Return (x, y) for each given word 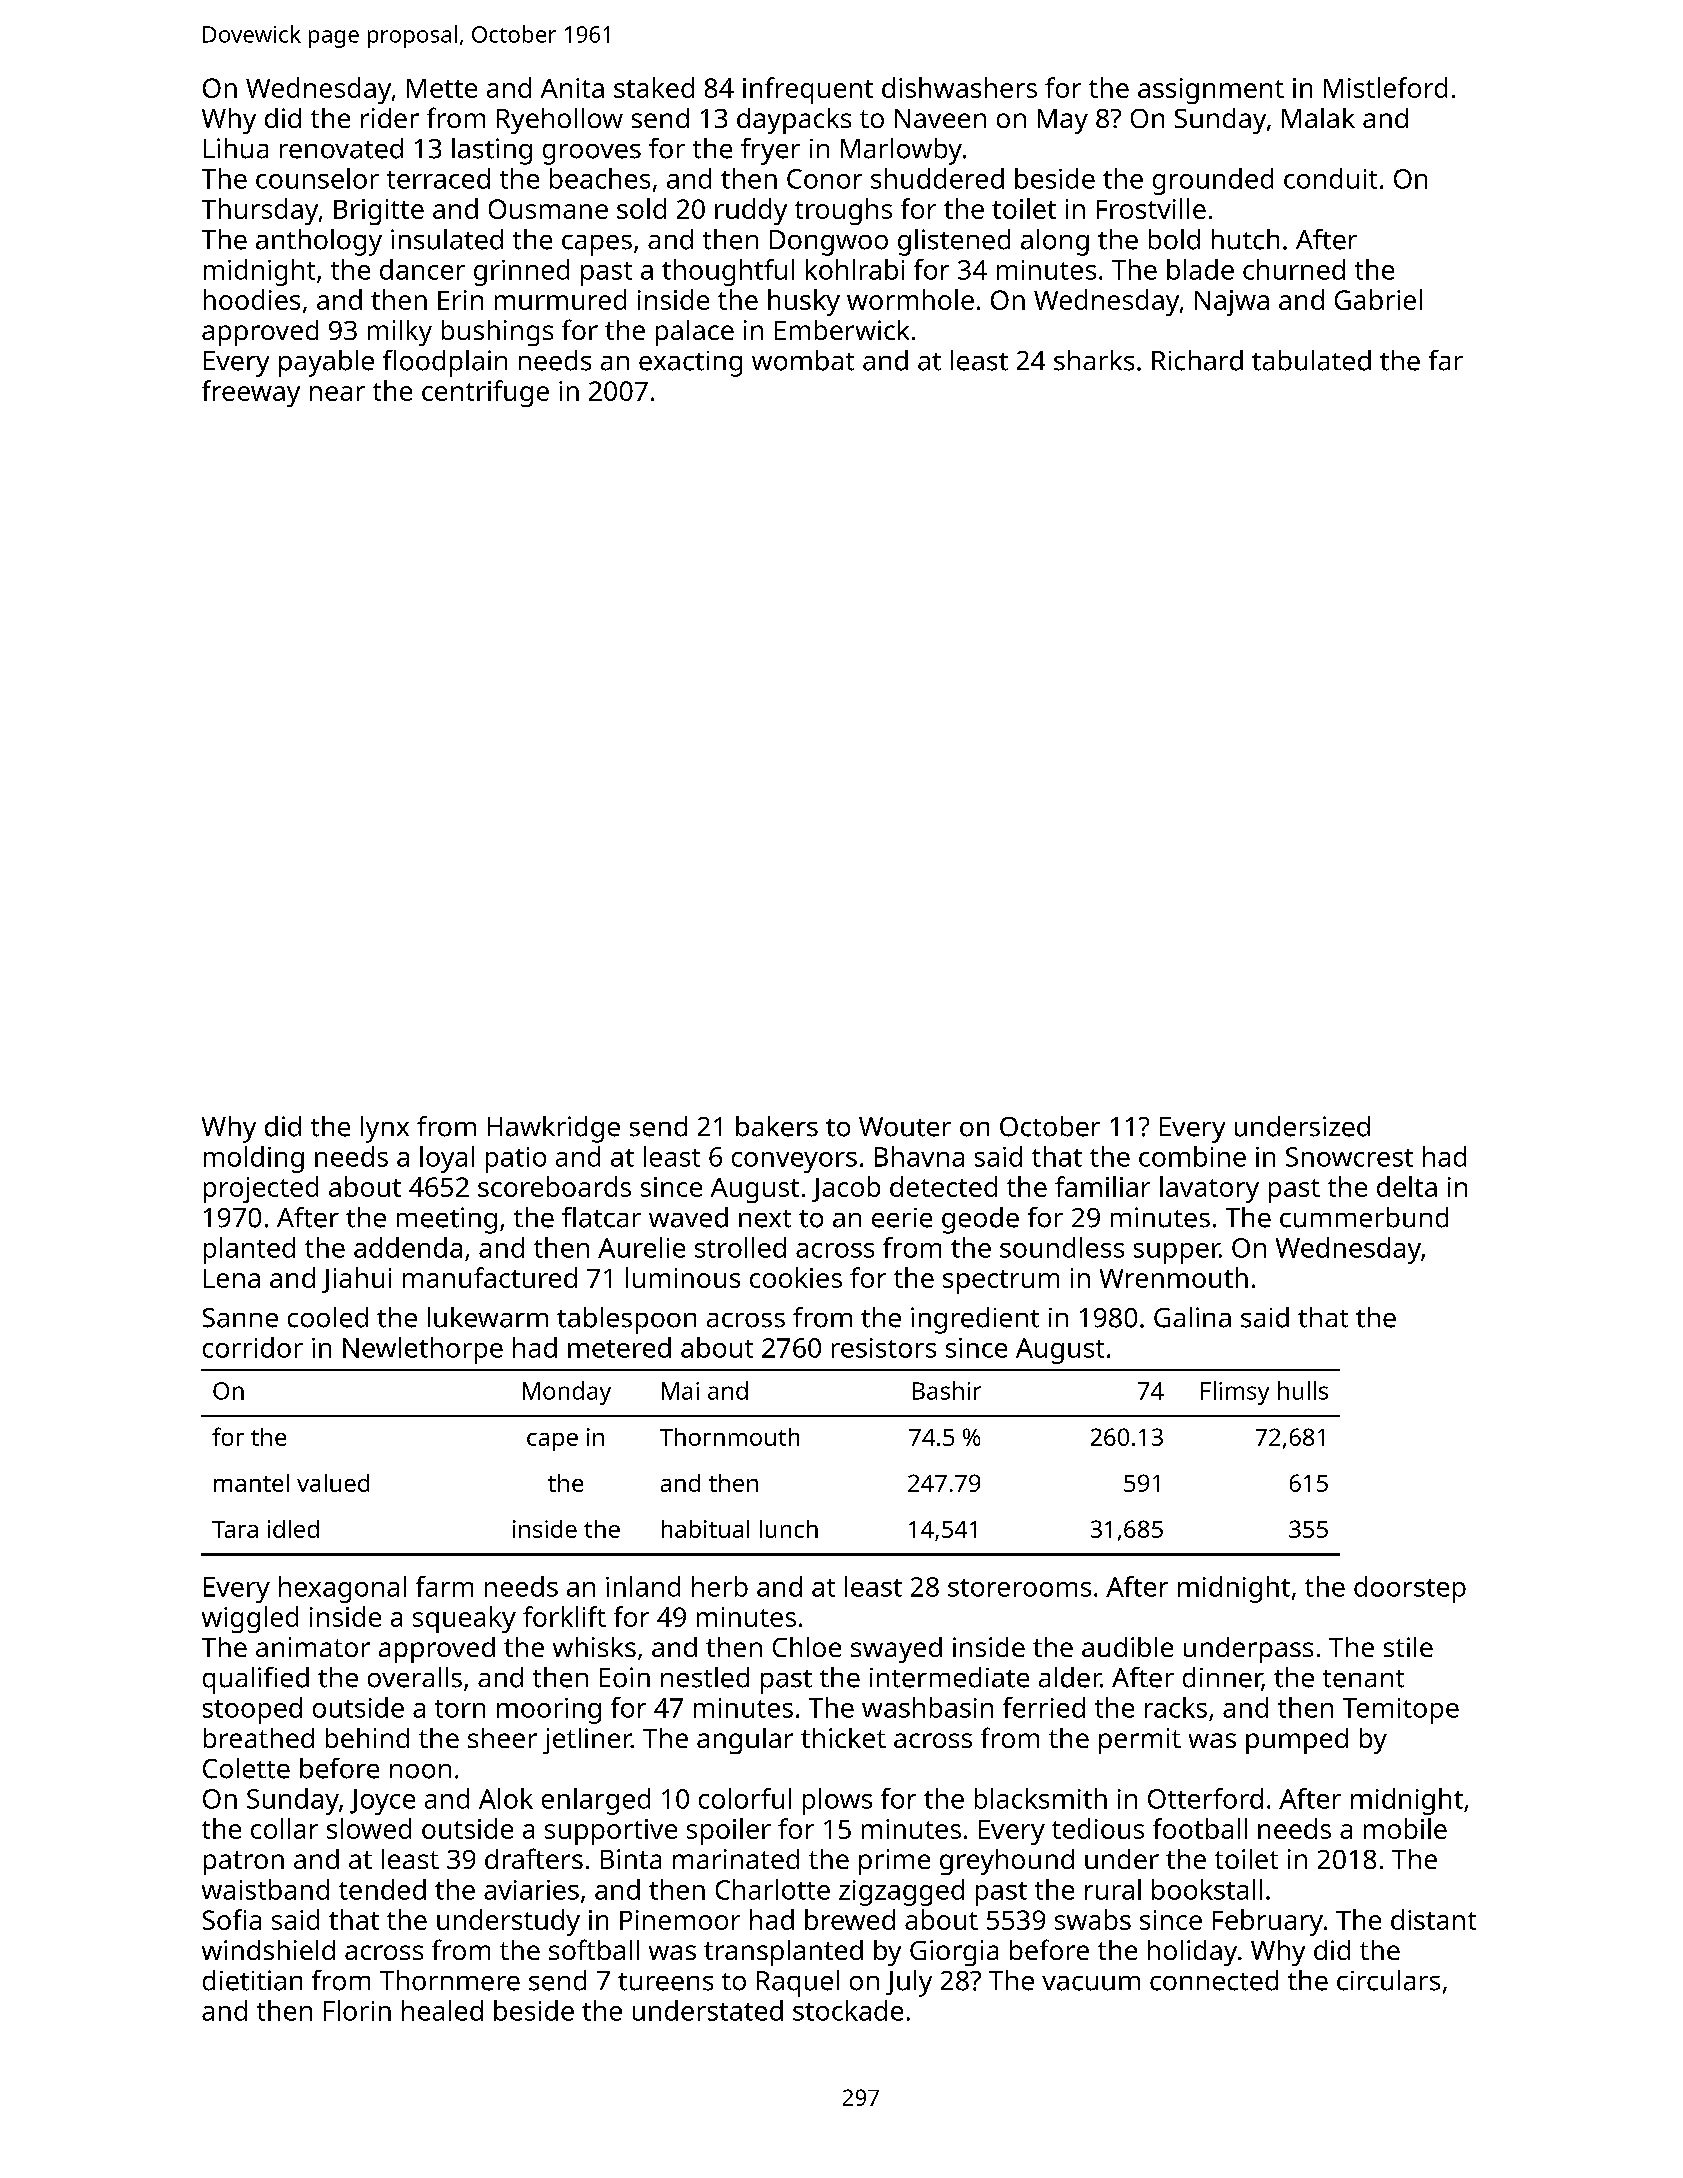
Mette (442, 88)
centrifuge (485, 393)
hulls (1303, 1390)
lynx (385, 1129)
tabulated (1311, 360)
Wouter (905, 1127)
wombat (803, 360)
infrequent (808, 90)
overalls (415, 1677)
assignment (1211, 91)
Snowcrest (1349, 1157)
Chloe (807, 1647)
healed (442, 2010)
